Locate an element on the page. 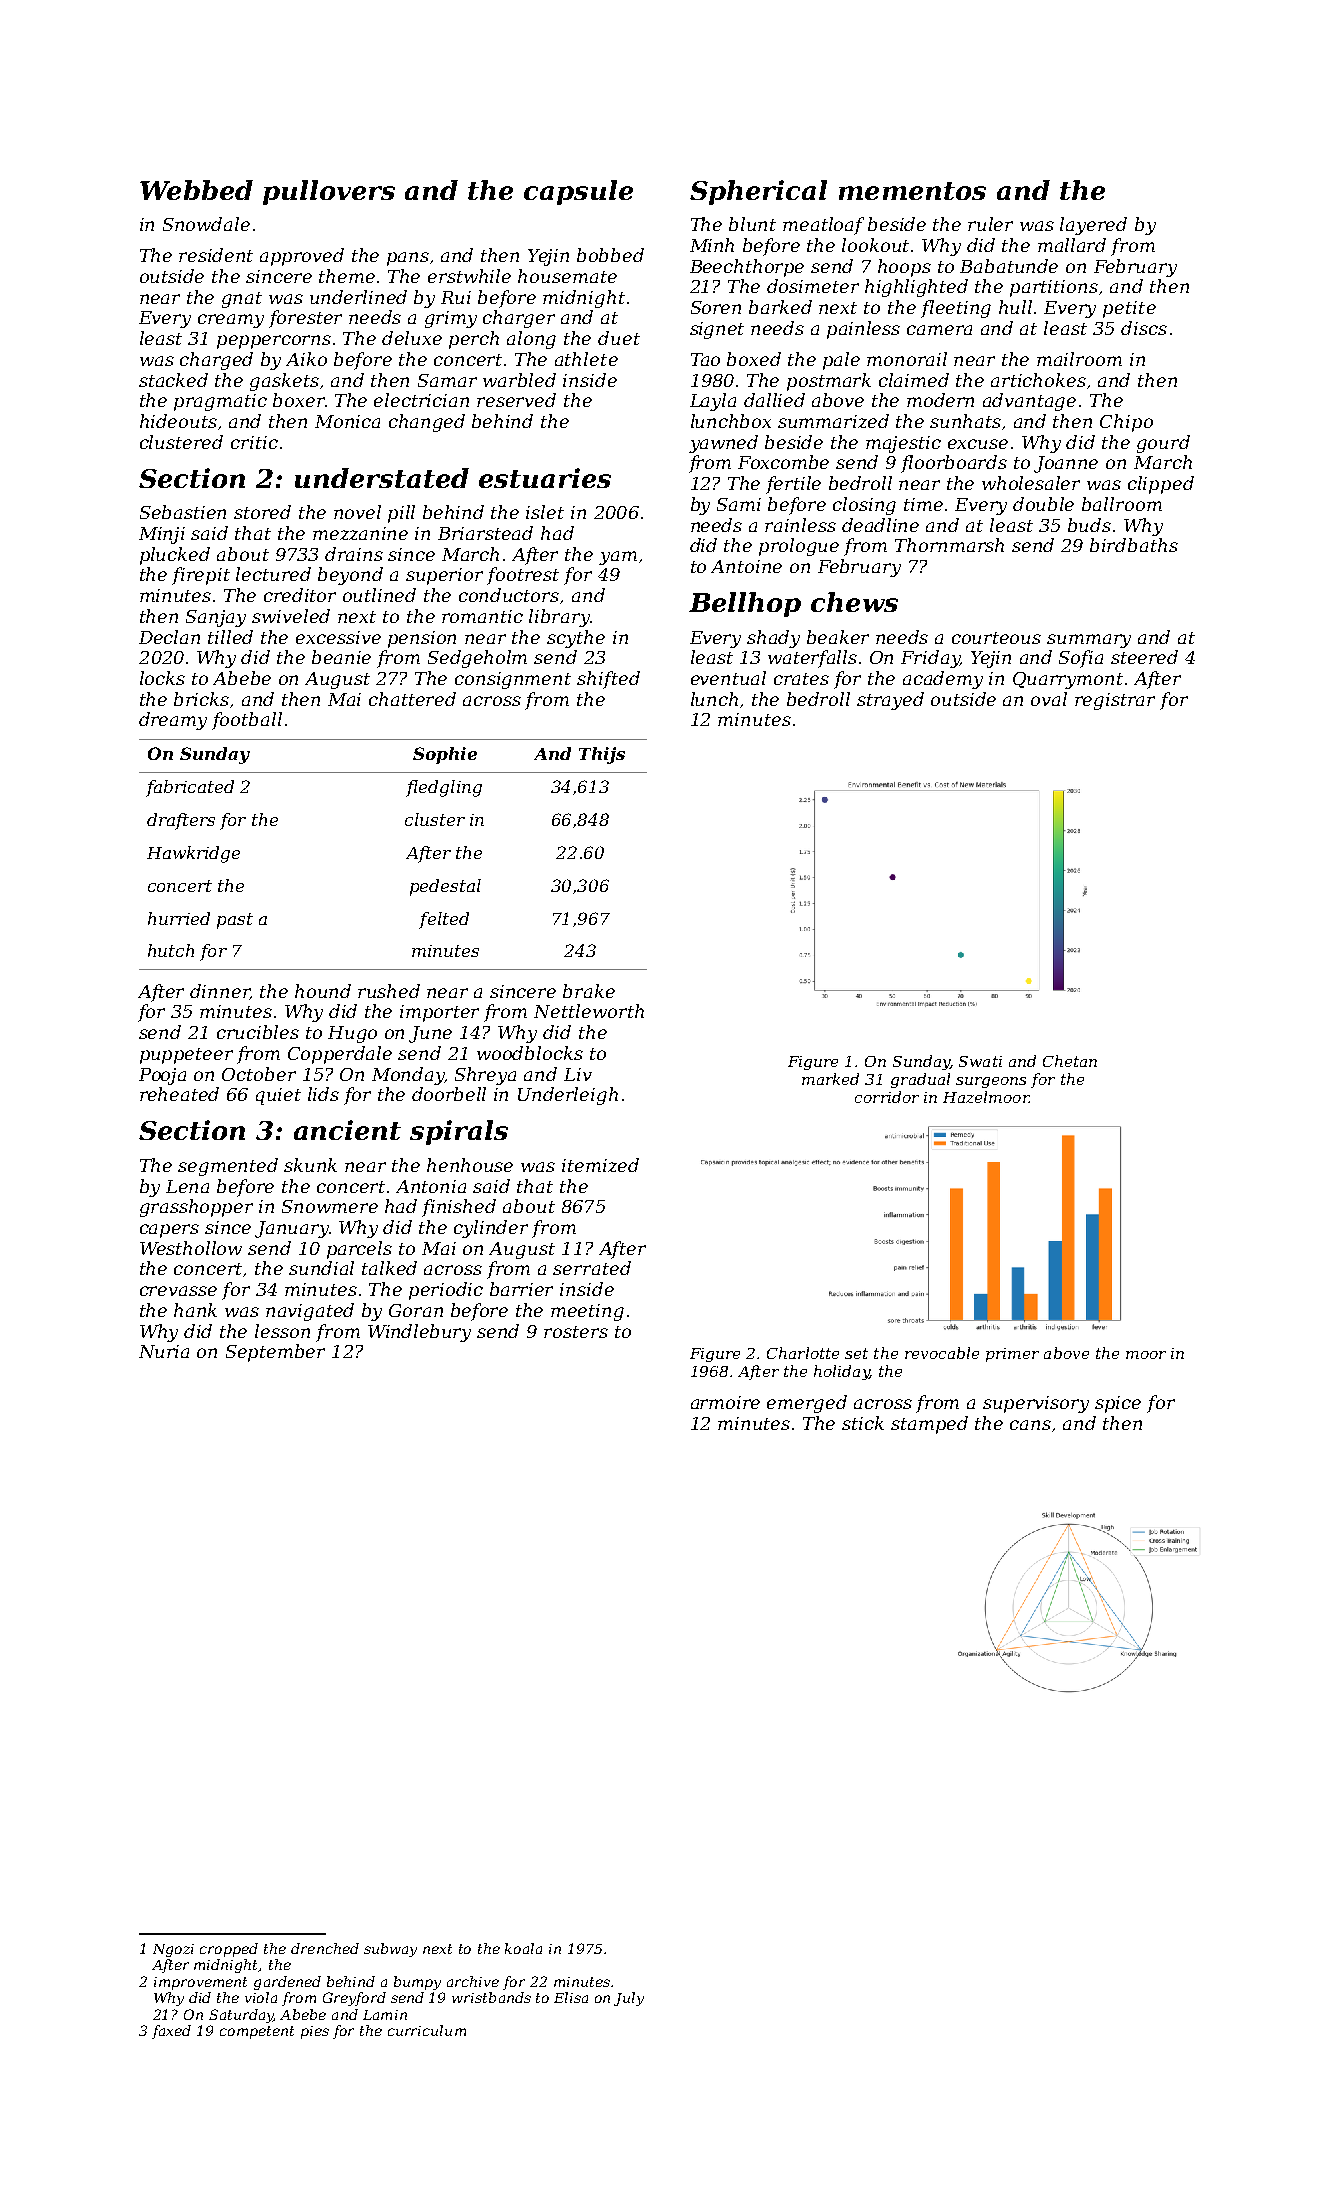 Image resolution: width=1336 pixels, height=2201 pixels. Charlotte is located at coordinates (803, 1353).
